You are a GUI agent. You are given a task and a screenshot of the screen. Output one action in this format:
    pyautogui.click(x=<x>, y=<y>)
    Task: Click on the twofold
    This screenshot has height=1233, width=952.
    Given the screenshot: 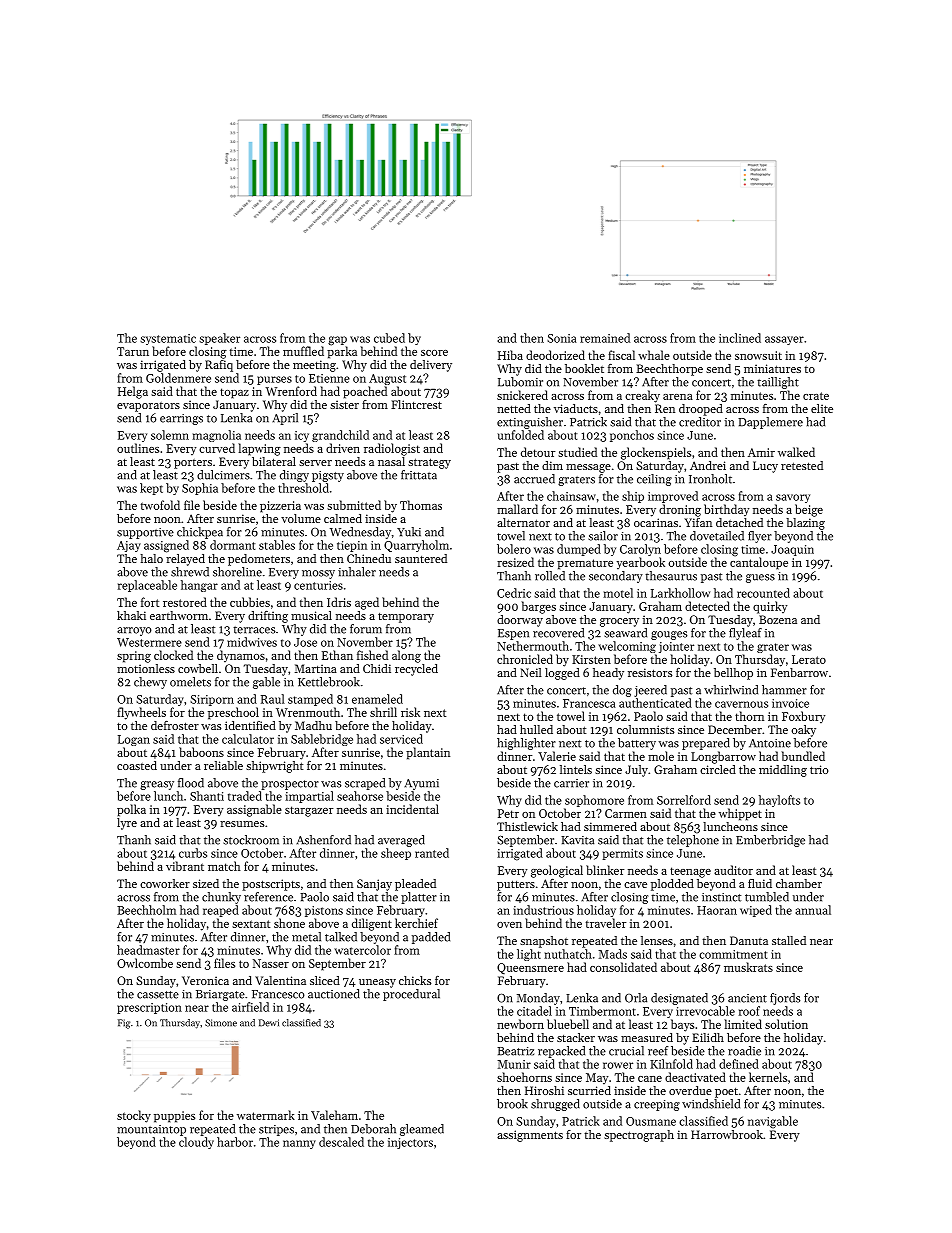 What is the action you would take?
    pyautogui.click(x=160, y=505)
